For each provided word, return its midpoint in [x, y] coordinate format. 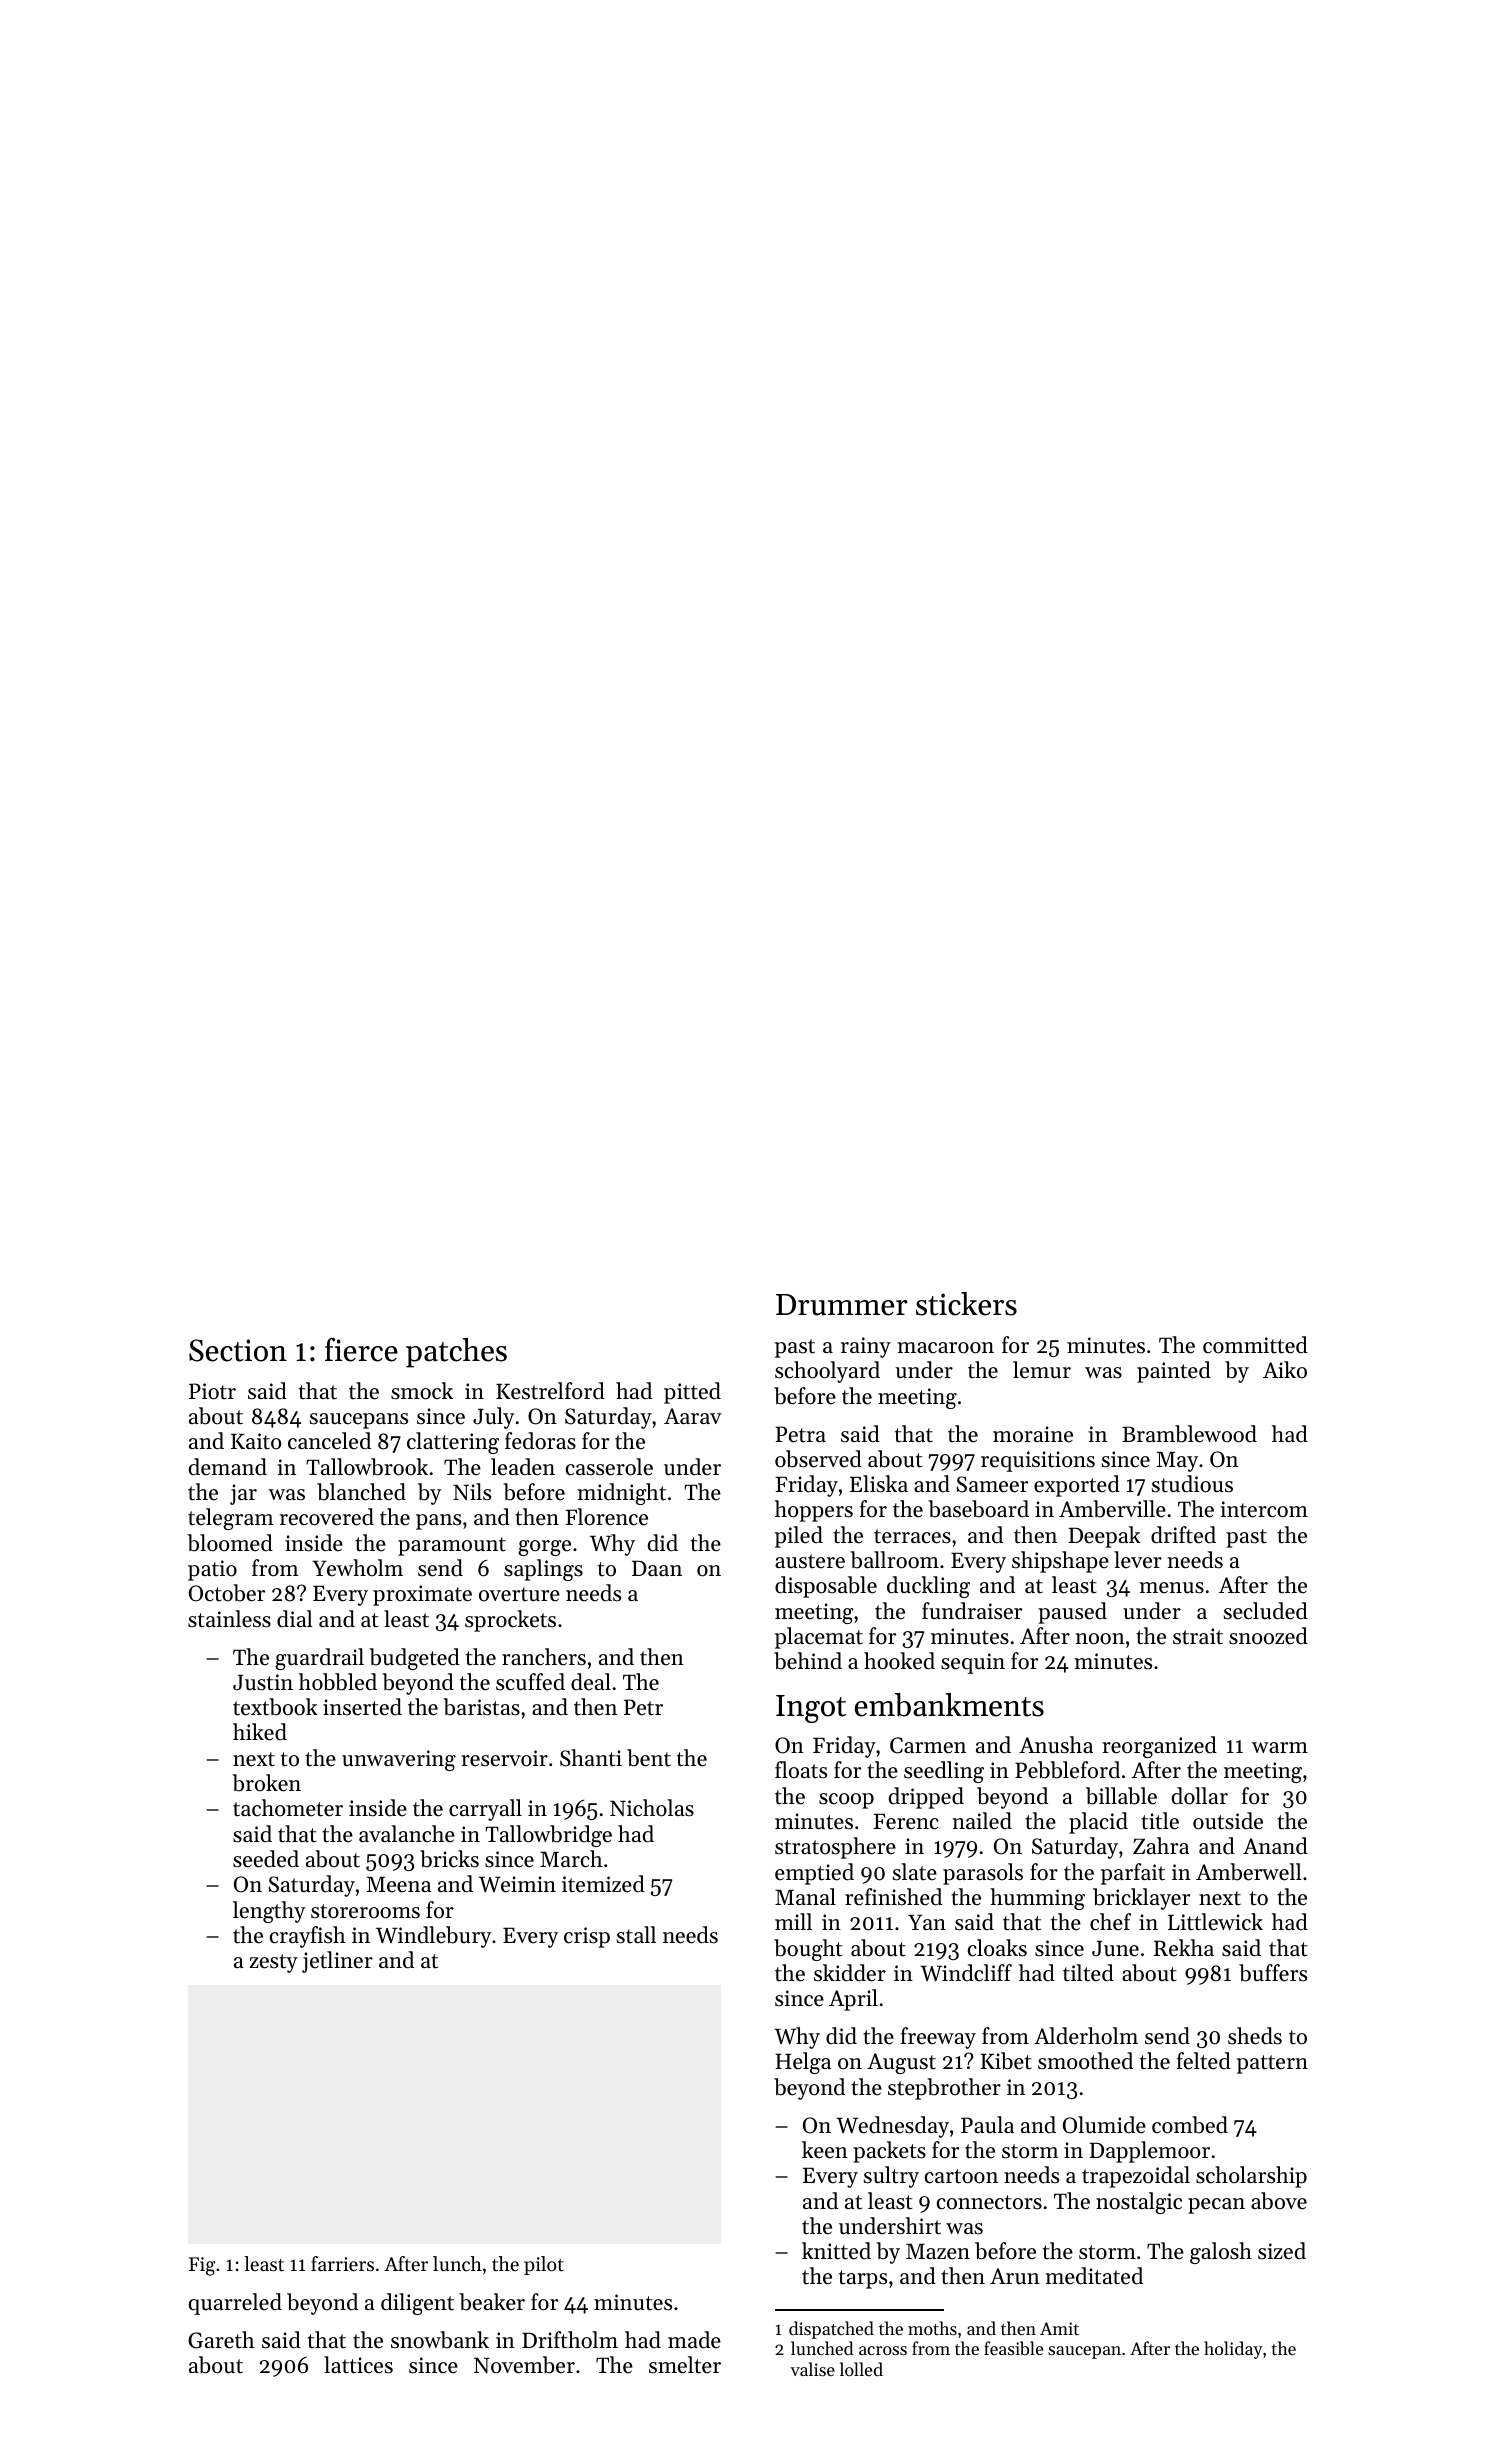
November [524, 2365]
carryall [485, 1810]
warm [1280, 1747]
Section [238, 1350]
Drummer [842, 1305]
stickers [966, 1304]
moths [932, 2328]
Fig [202, 2266]
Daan [657, 1568]
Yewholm [357, 1568]
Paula [987, 2125]
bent [649, 1758]
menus [1171, 1588]
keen [825, 2150]
